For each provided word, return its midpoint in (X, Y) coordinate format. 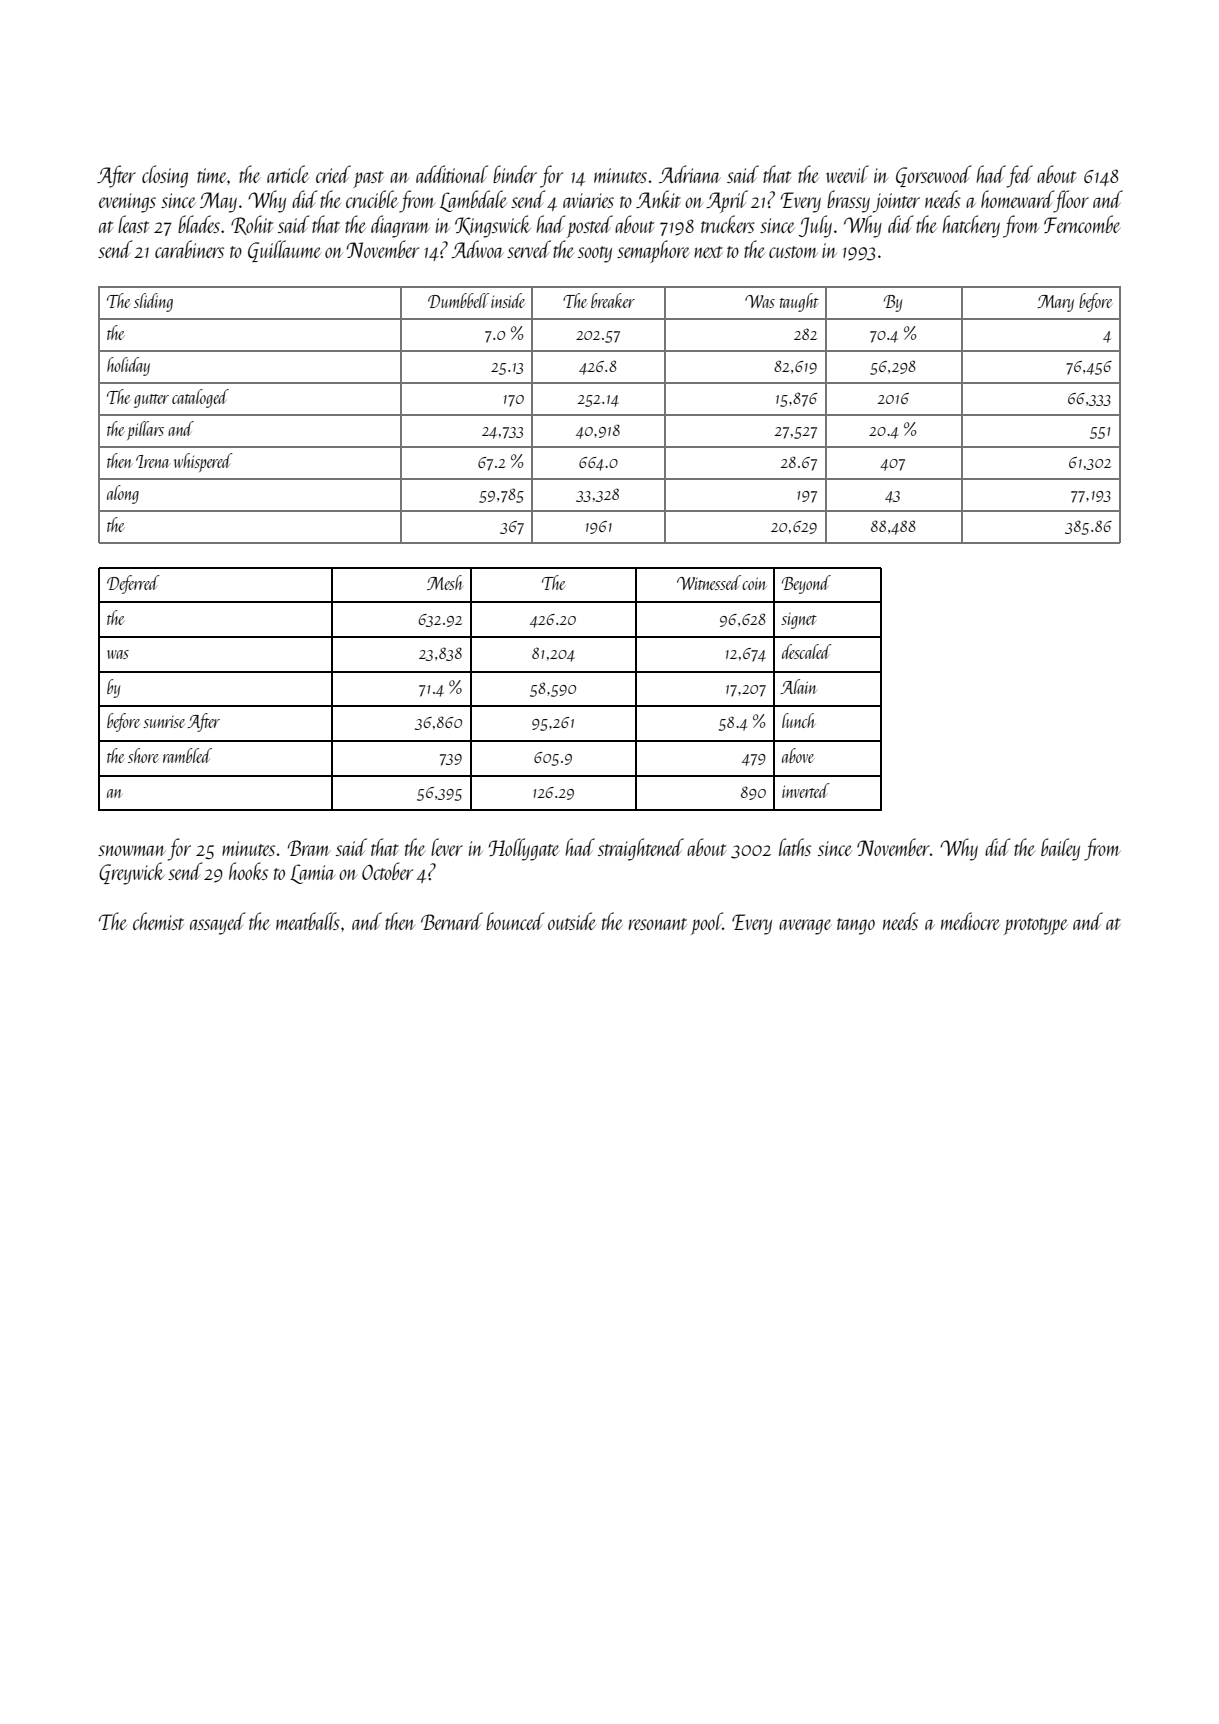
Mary (1056, 303)
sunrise (164, 722)
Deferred (133, 584)
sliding (153, 302)
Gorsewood (933, 176)
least (133, 224)
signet (799, 621)
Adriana (689, 174)
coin (754, 583)
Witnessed (709, 582)
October (387, 871)
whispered (203, 462)
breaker (613, 300)
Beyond (806, 584)
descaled (807, 651)
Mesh (444, 582)
